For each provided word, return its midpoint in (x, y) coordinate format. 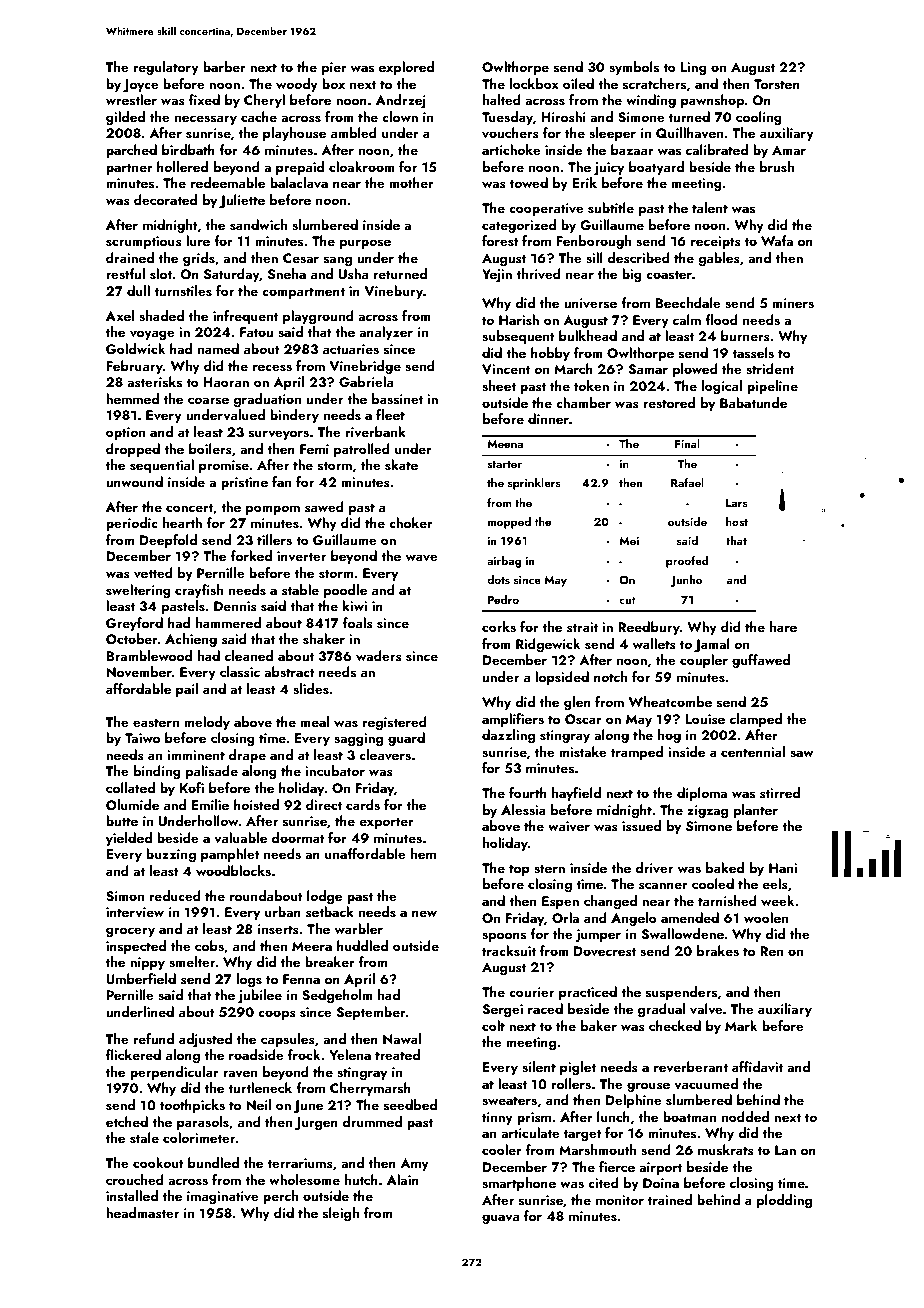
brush (777, 167)
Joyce (141, 85)
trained (670, 1199)
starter (505, 464)
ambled (354, 132)
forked (251, 555)
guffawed (761, 661)
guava (500, 1219)
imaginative (223, 1197)
